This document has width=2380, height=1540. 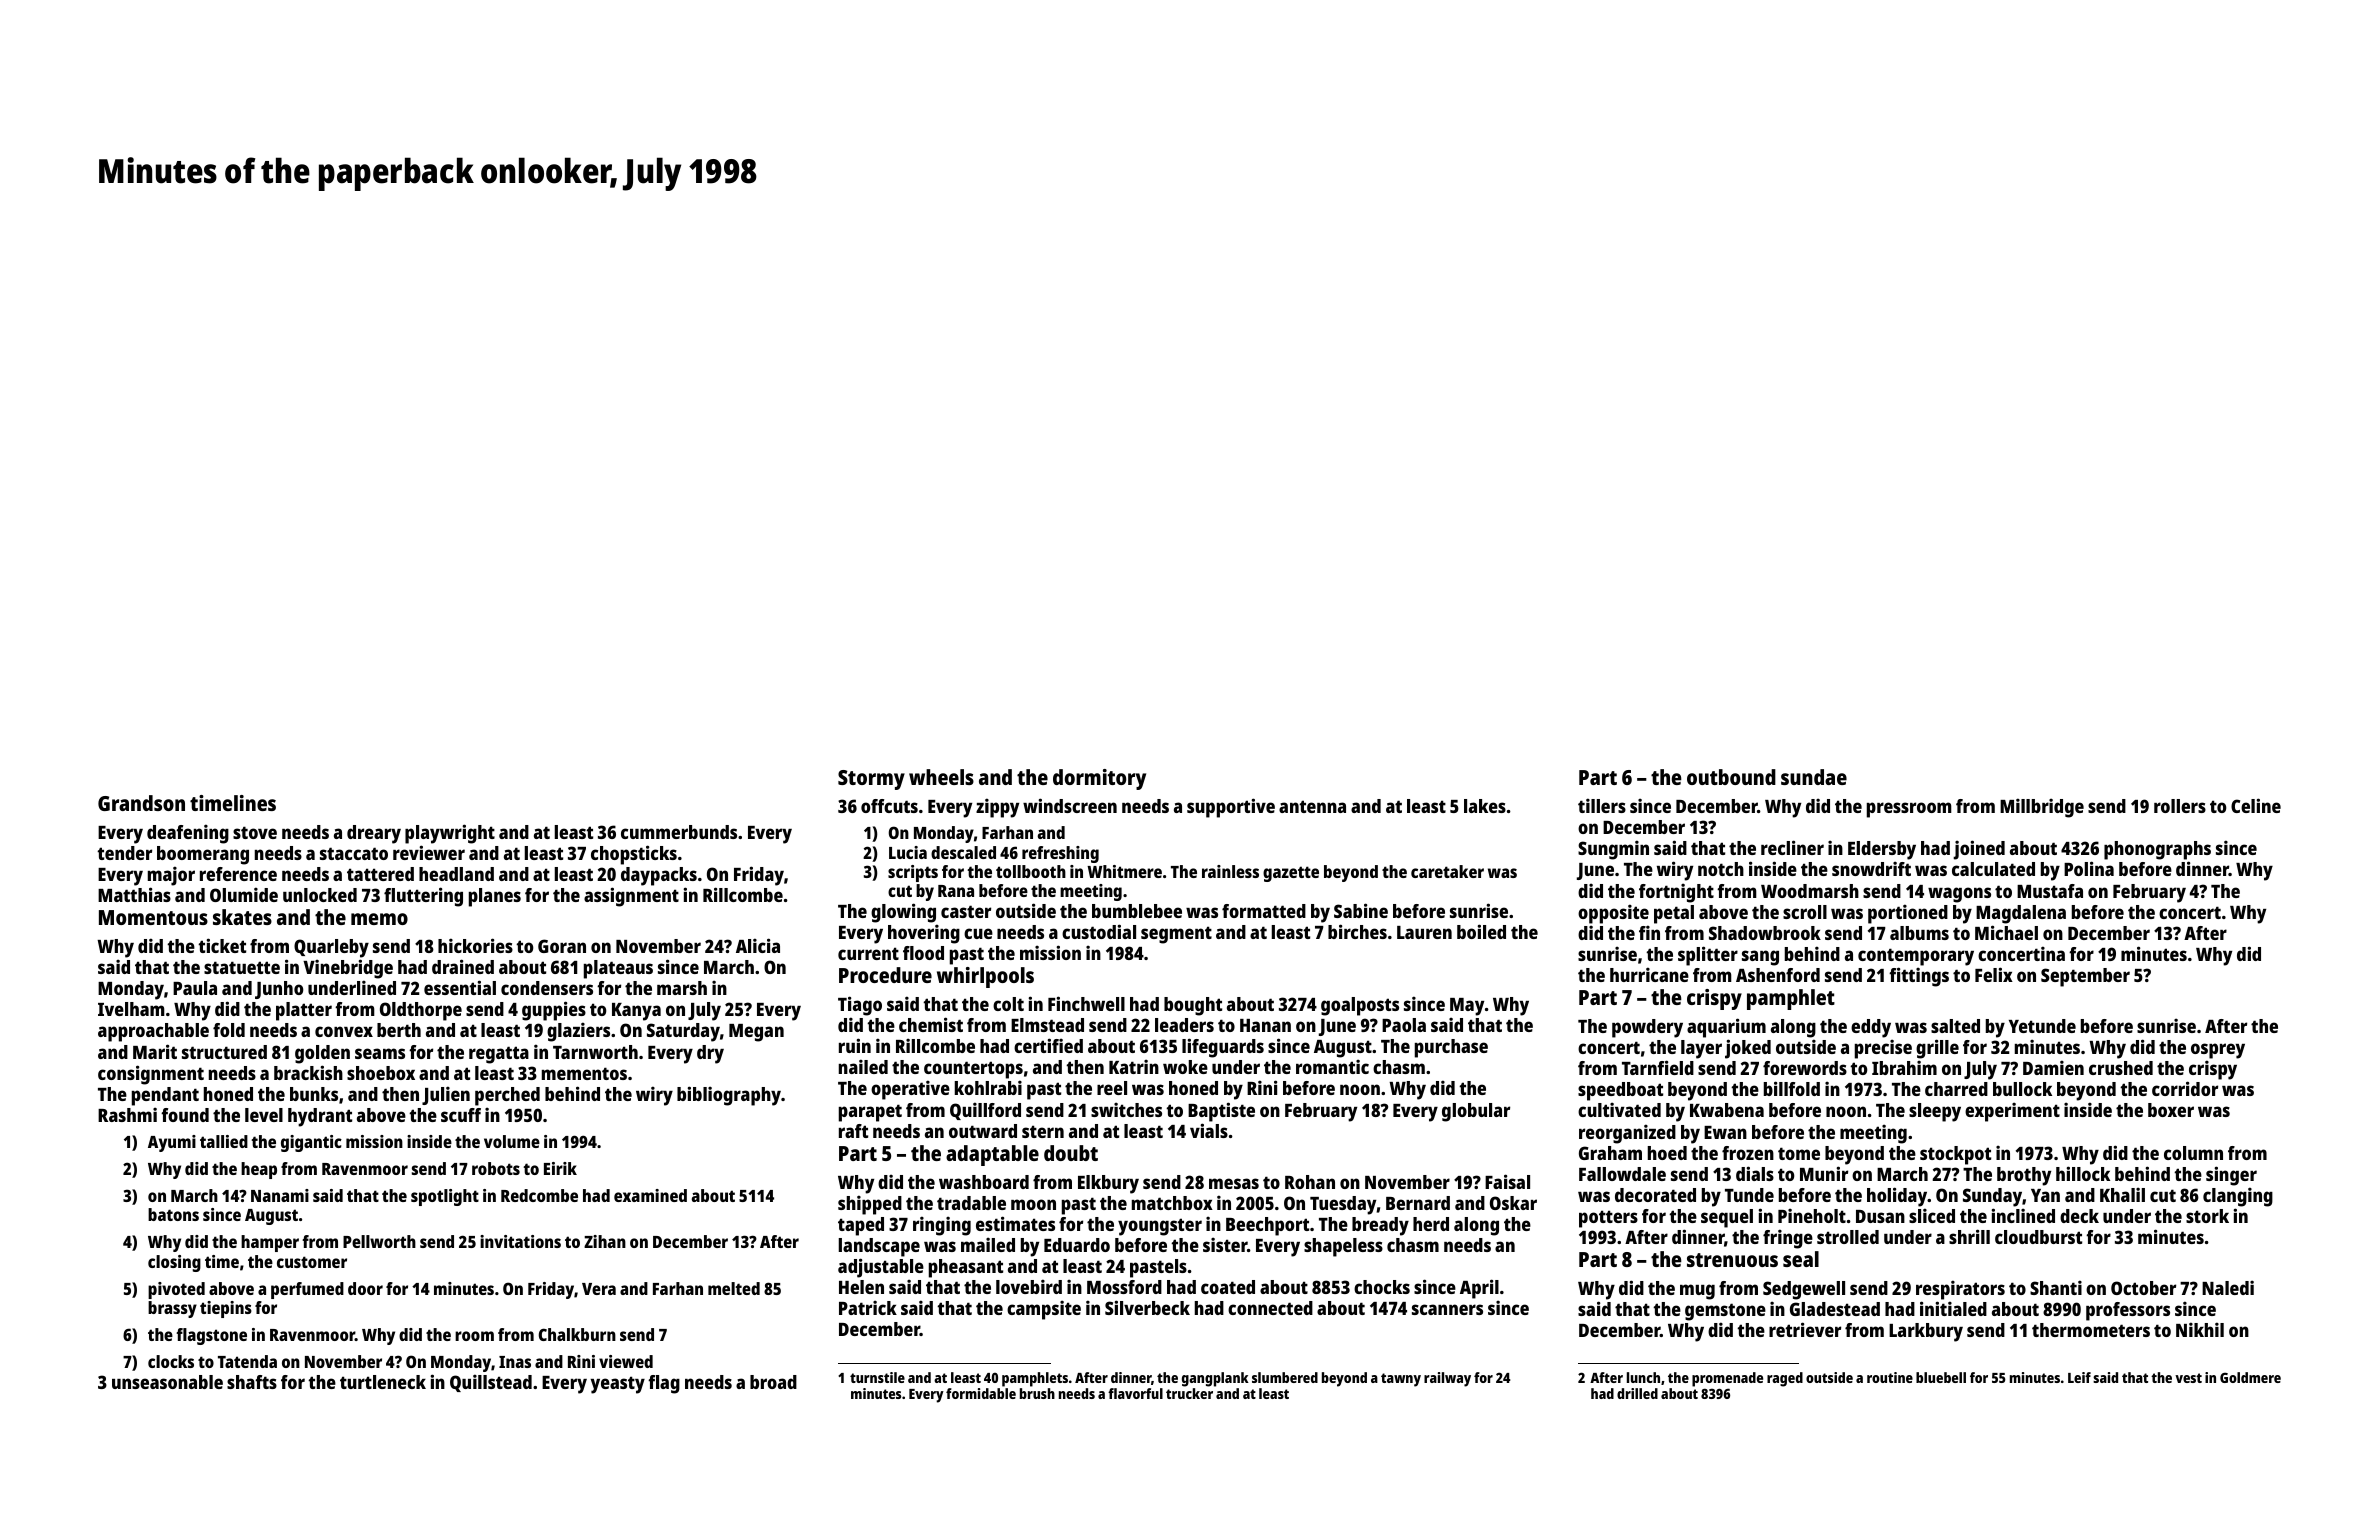 I want to click on sundae, so click(x=1814, y=777).
